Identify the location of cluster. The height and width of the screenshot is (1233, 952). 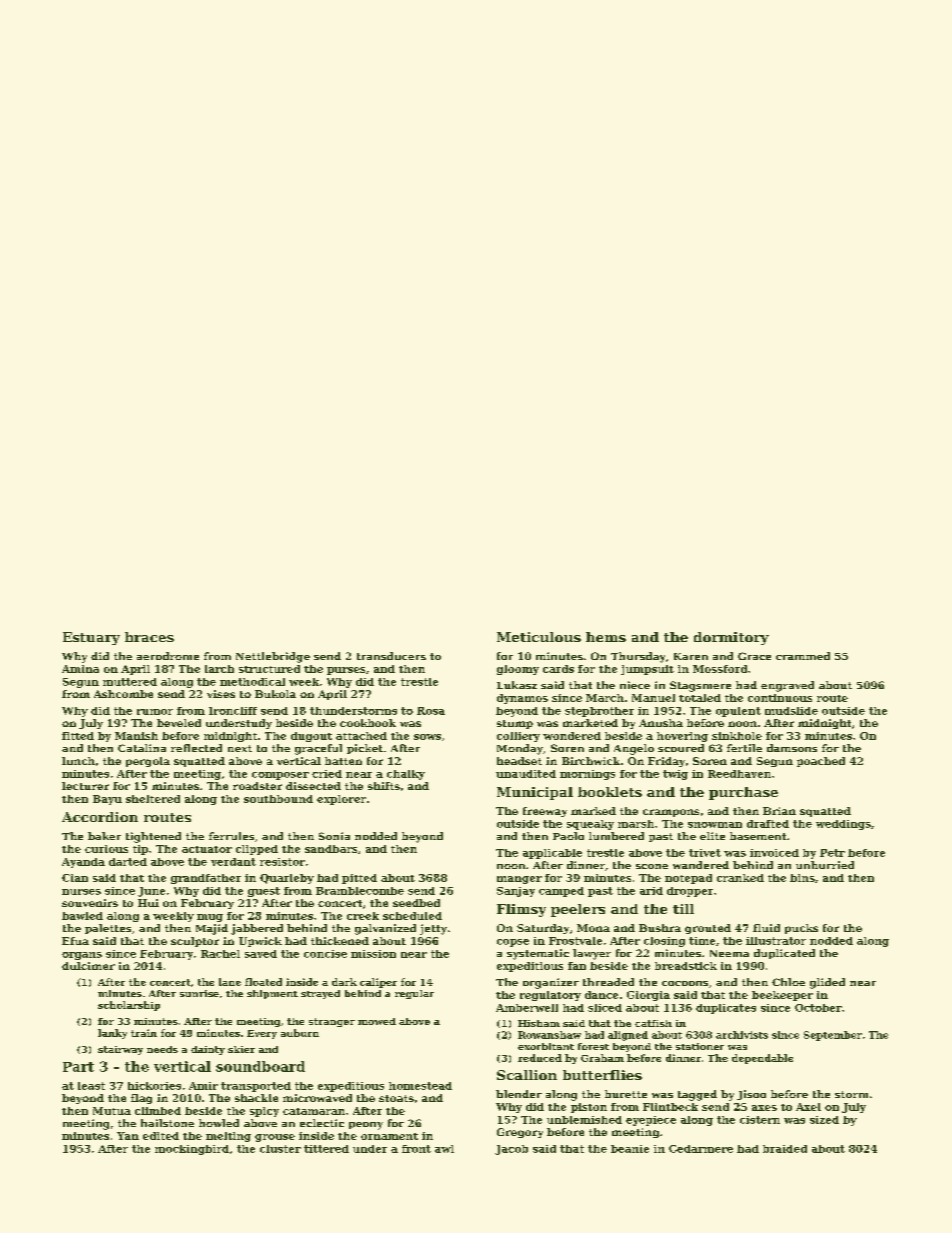
(280, 1149).
